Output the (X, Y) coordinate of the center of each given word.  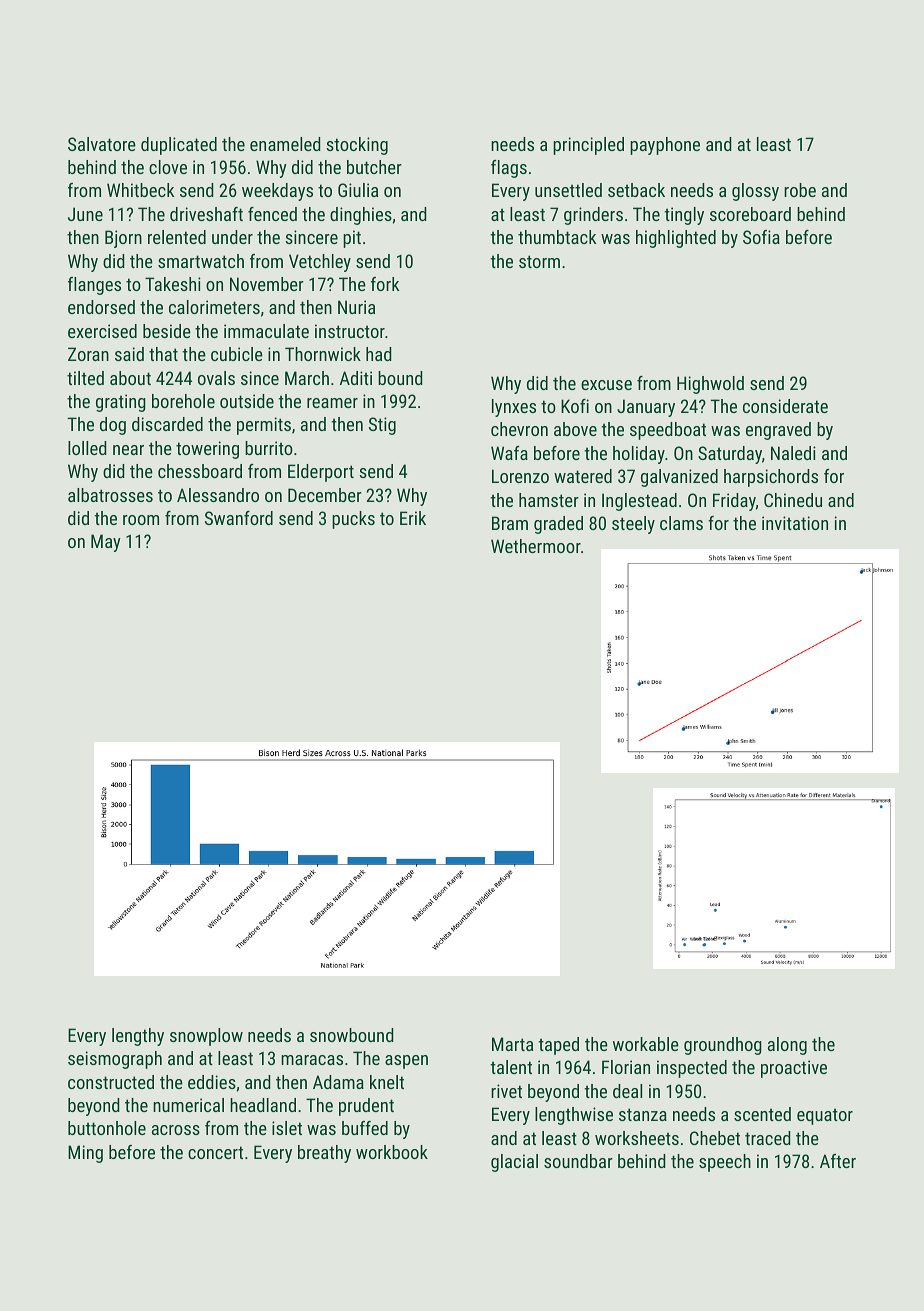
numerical (188, 1105)
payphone (665, 146)
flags (509, 169)
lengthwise (574, 1116)
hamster (549, 500)
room (141, 520)
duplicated (179, 146)
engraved (778, 431)
